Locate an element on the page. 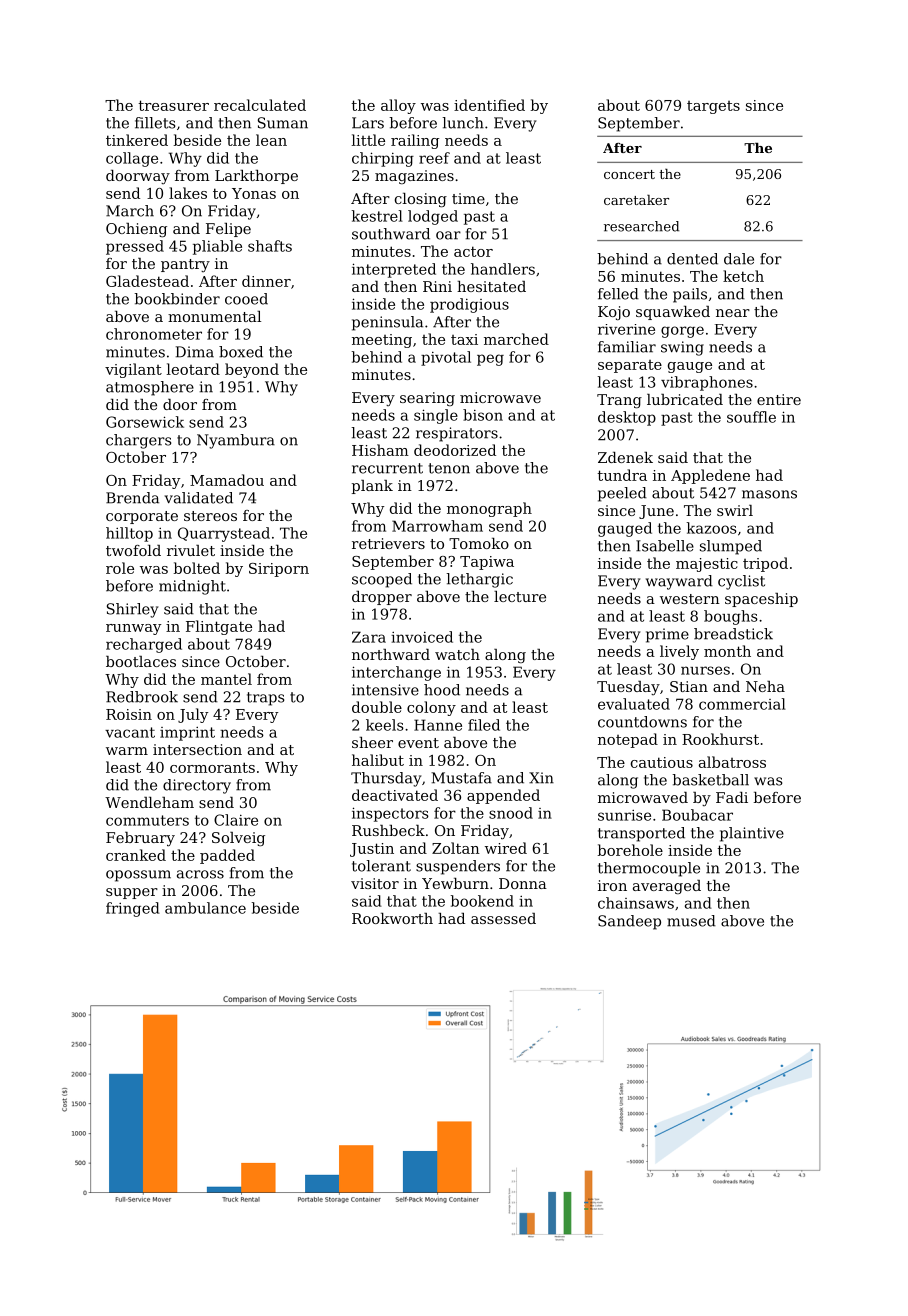  searing is located at coordinates (427, 399).
